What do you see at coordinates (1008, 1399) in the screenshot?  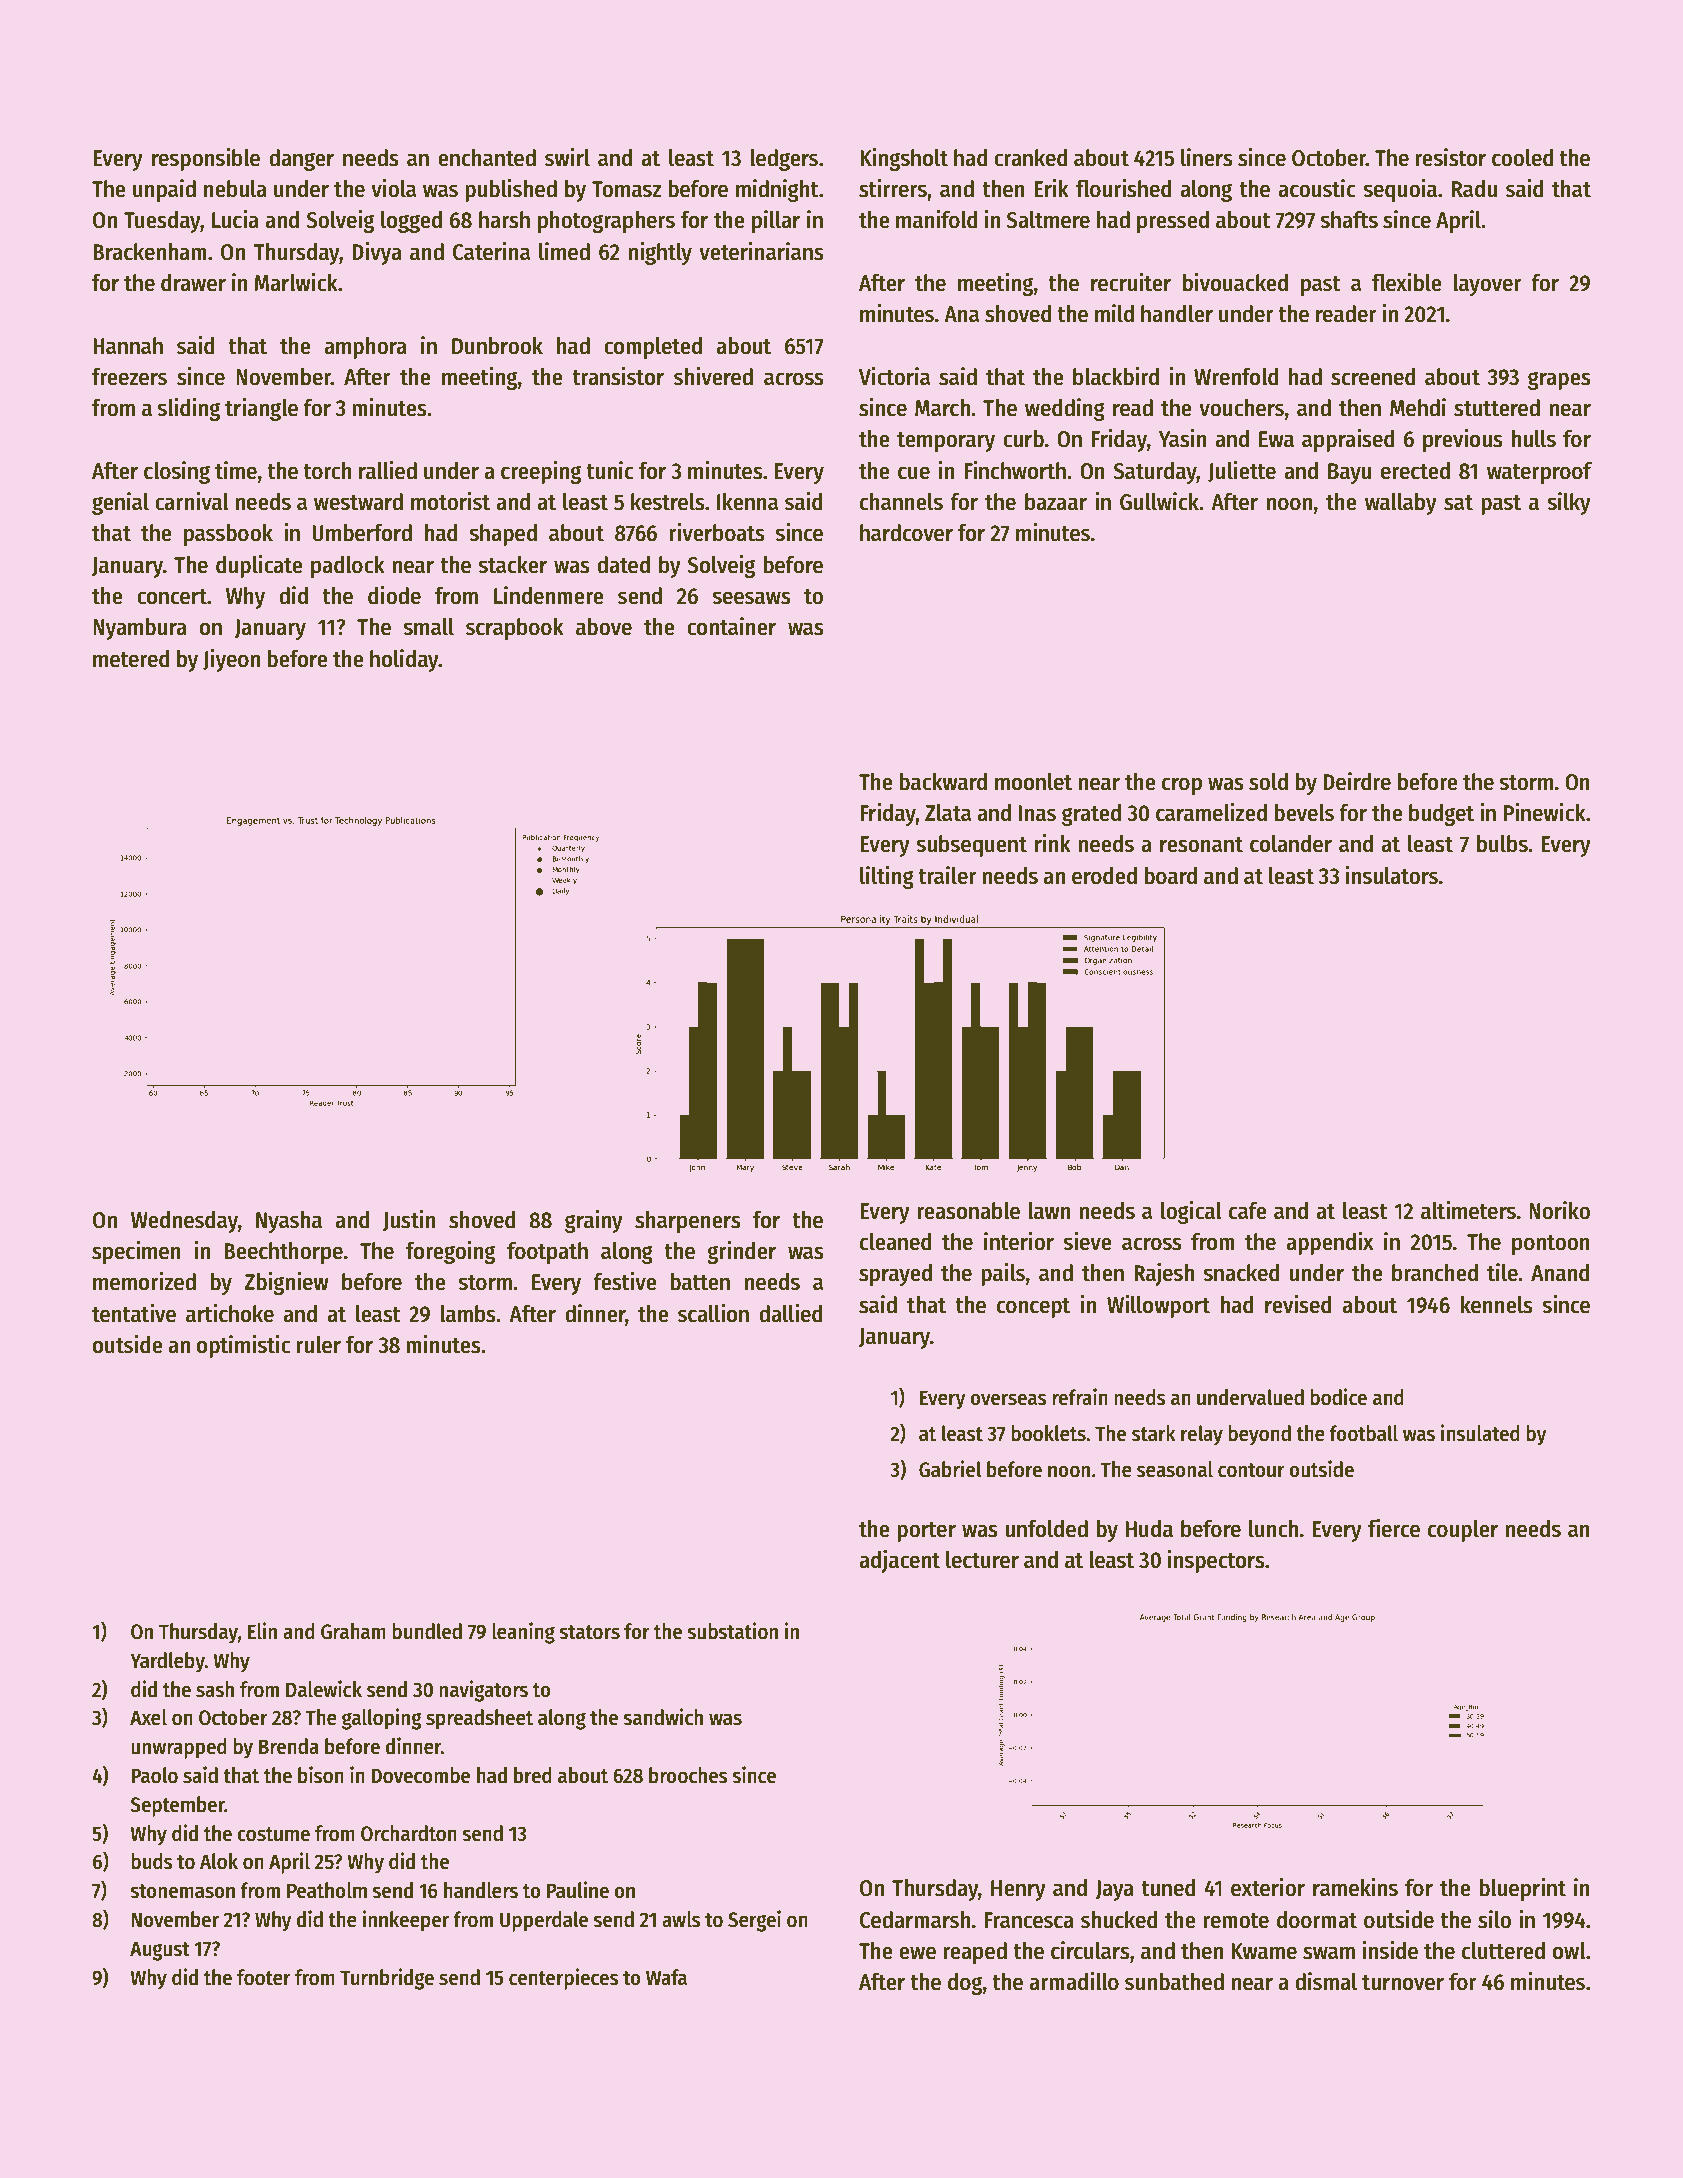 I see `overseas` at bounding box center [1008, 1399].
